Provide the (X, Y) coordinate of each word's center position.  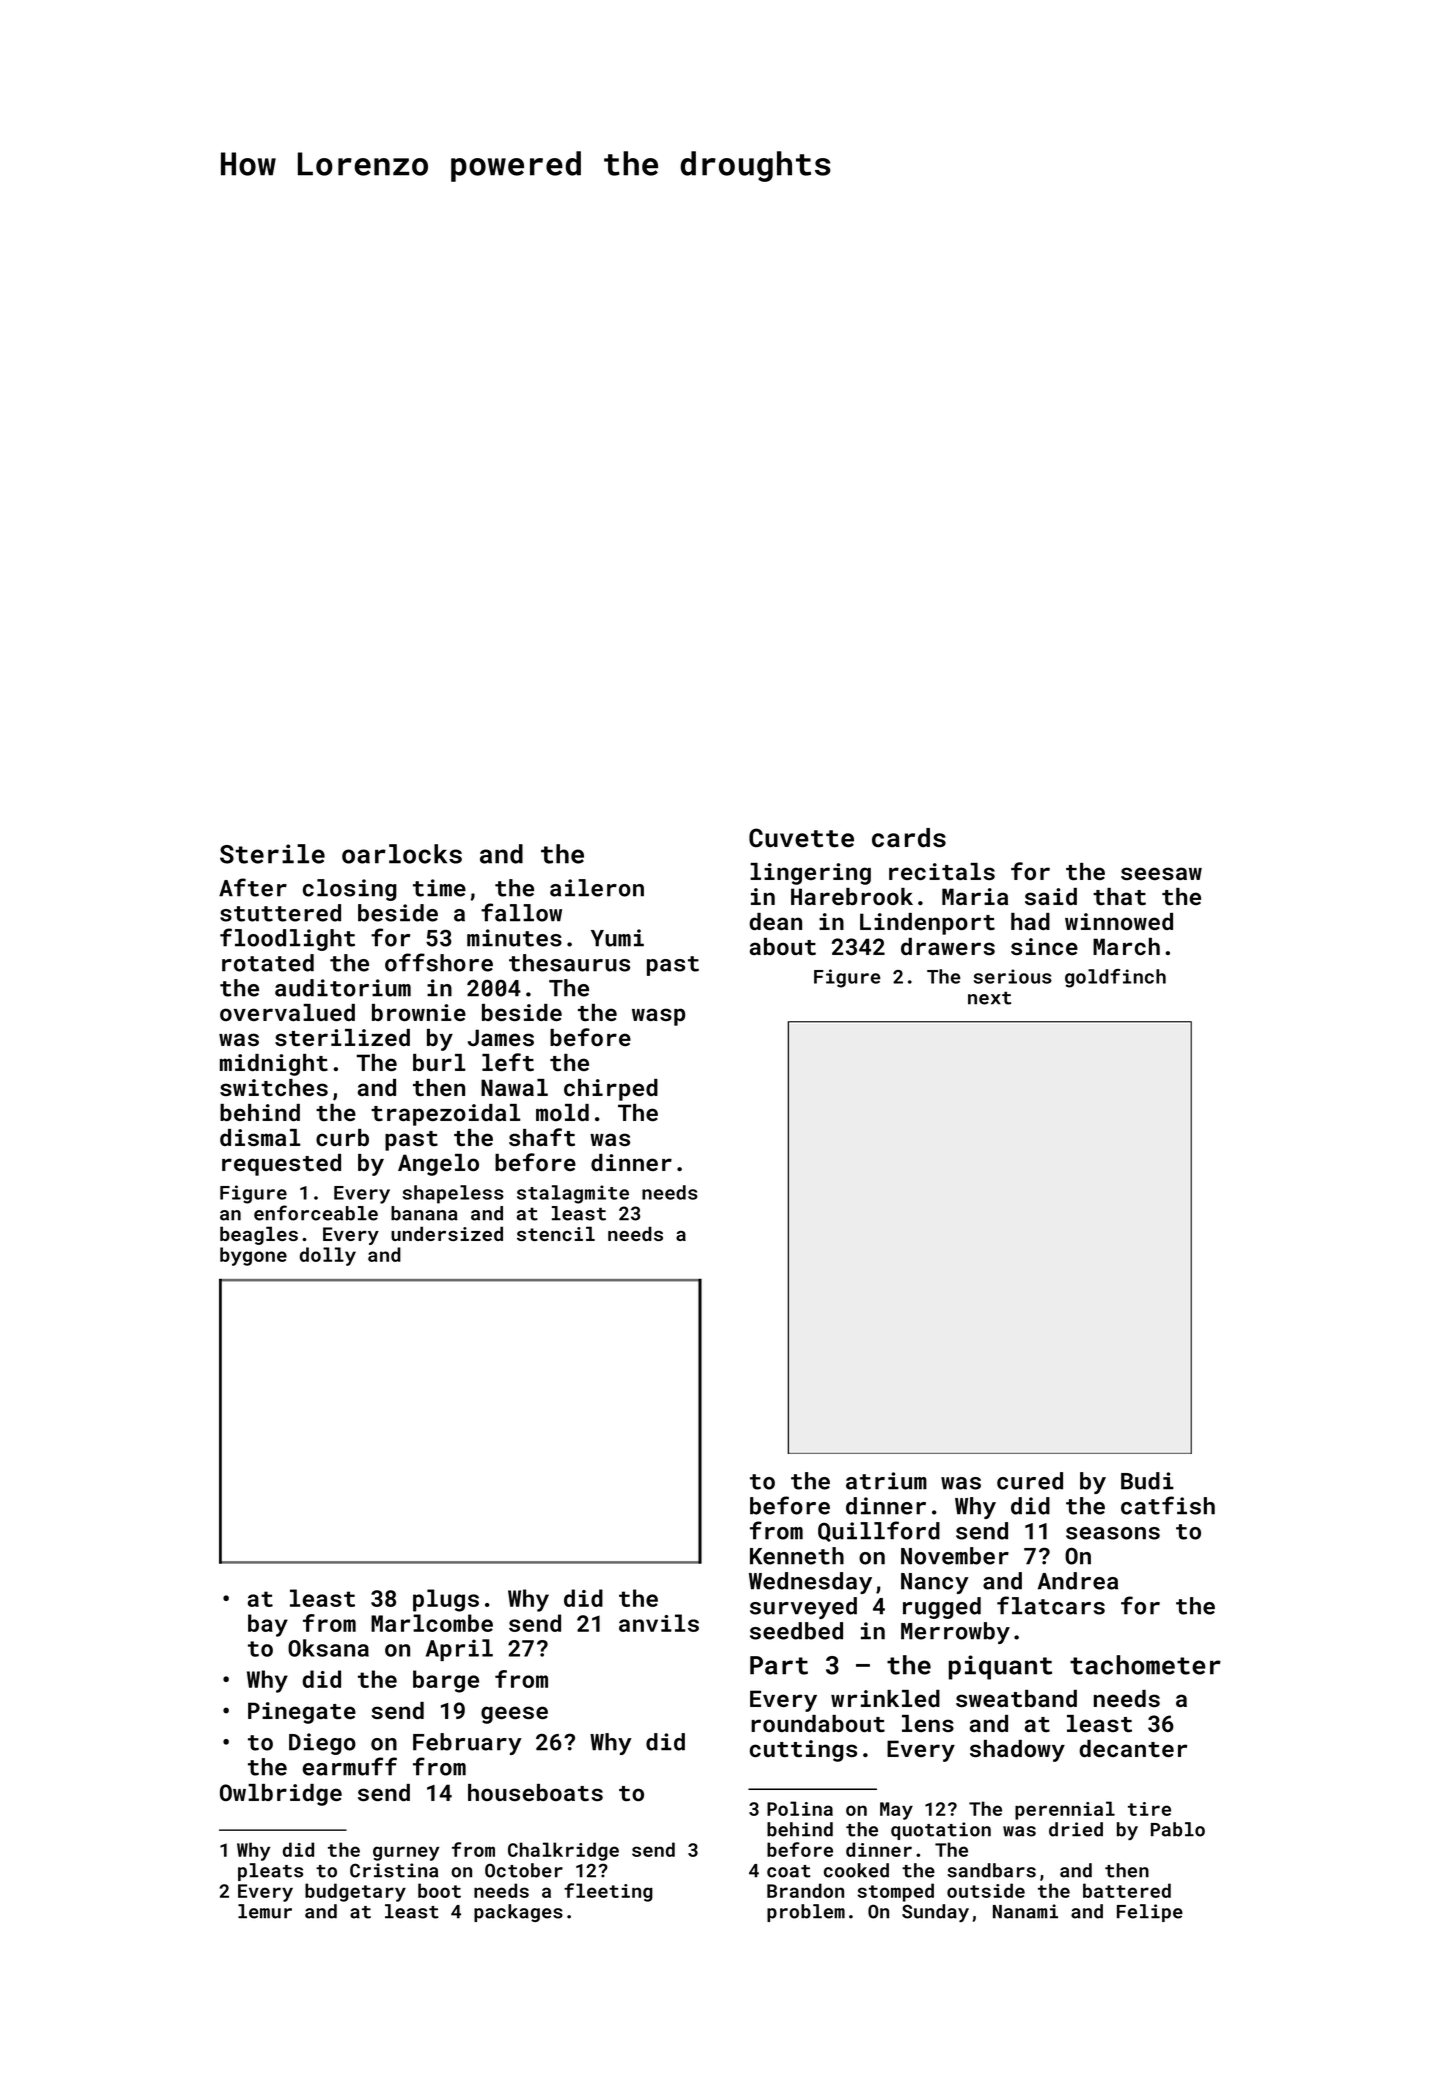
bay (268, 1625)
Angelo (438, 1165)
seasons (1113, 1533)
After (253, 887)
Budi (1147, 1481)
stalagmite (573, 1194)
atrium (886, 1481)
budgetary (355, 1892)
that (1119, 896)
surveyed (803, 1608)
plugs (446, 1600)
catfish (1168, 1505)
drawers (948, 946)
